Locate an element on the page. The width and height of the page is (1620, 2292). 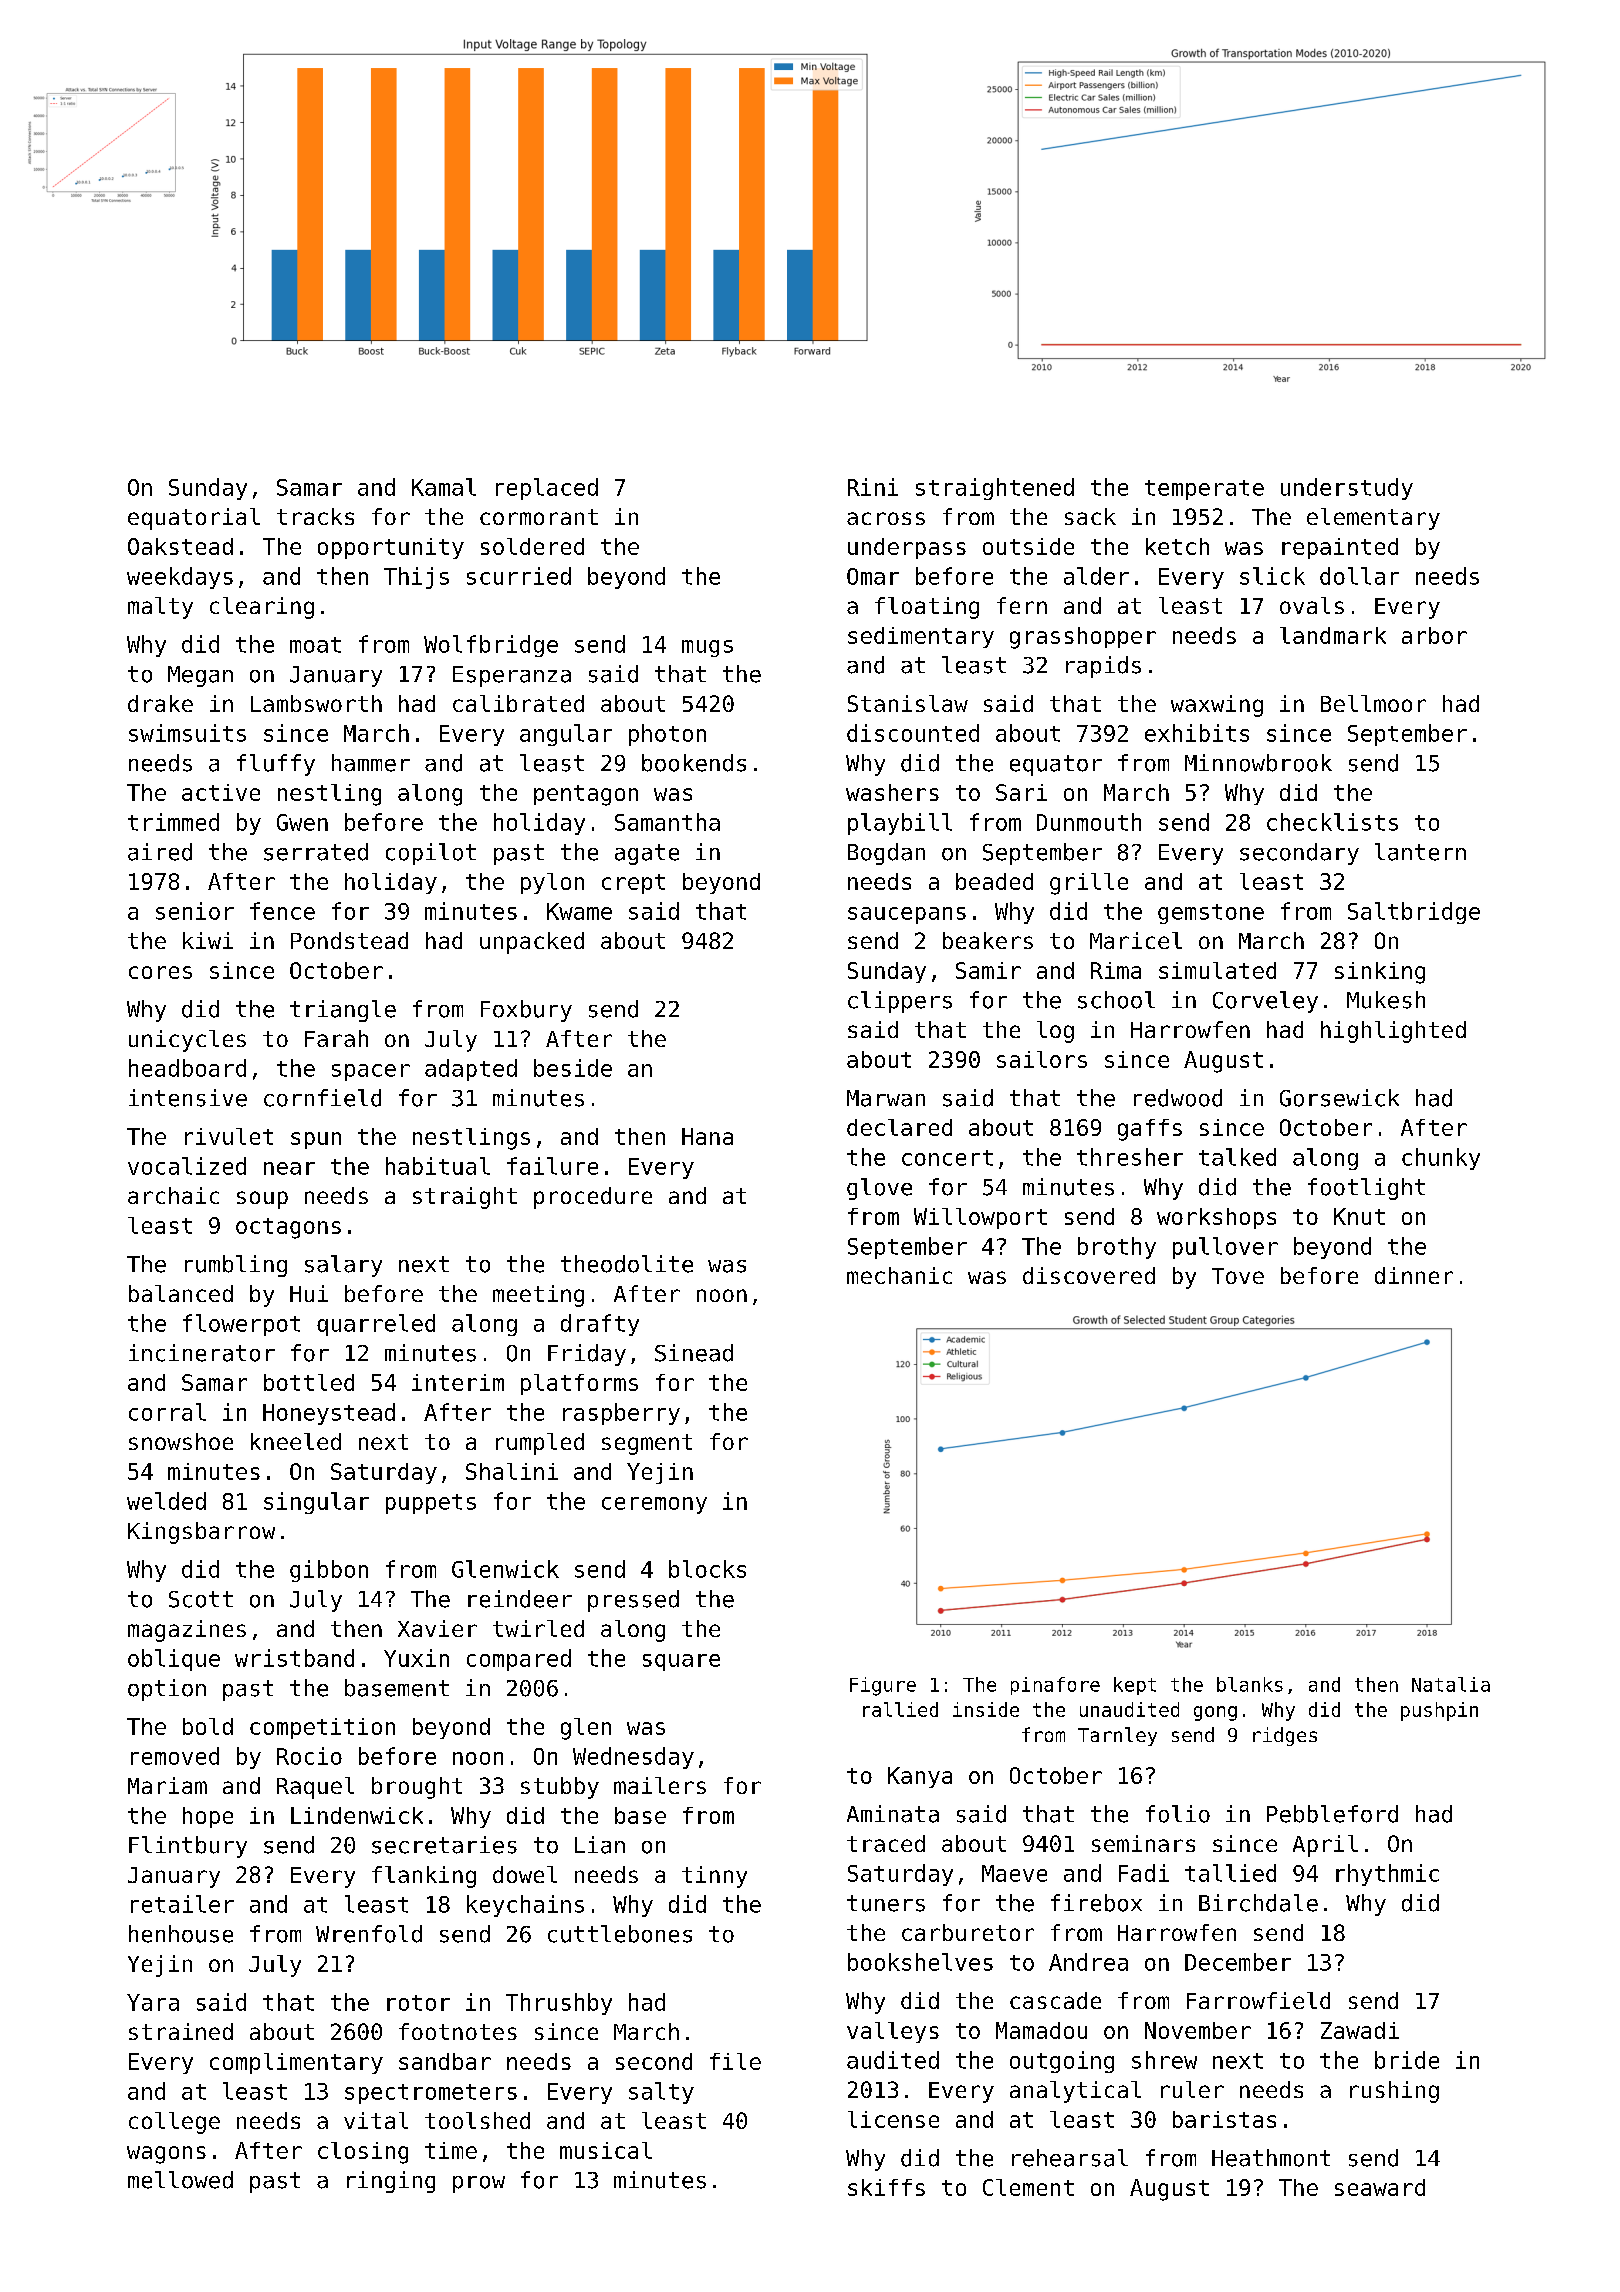
seaward is located at coordinates (1380, 2187).
